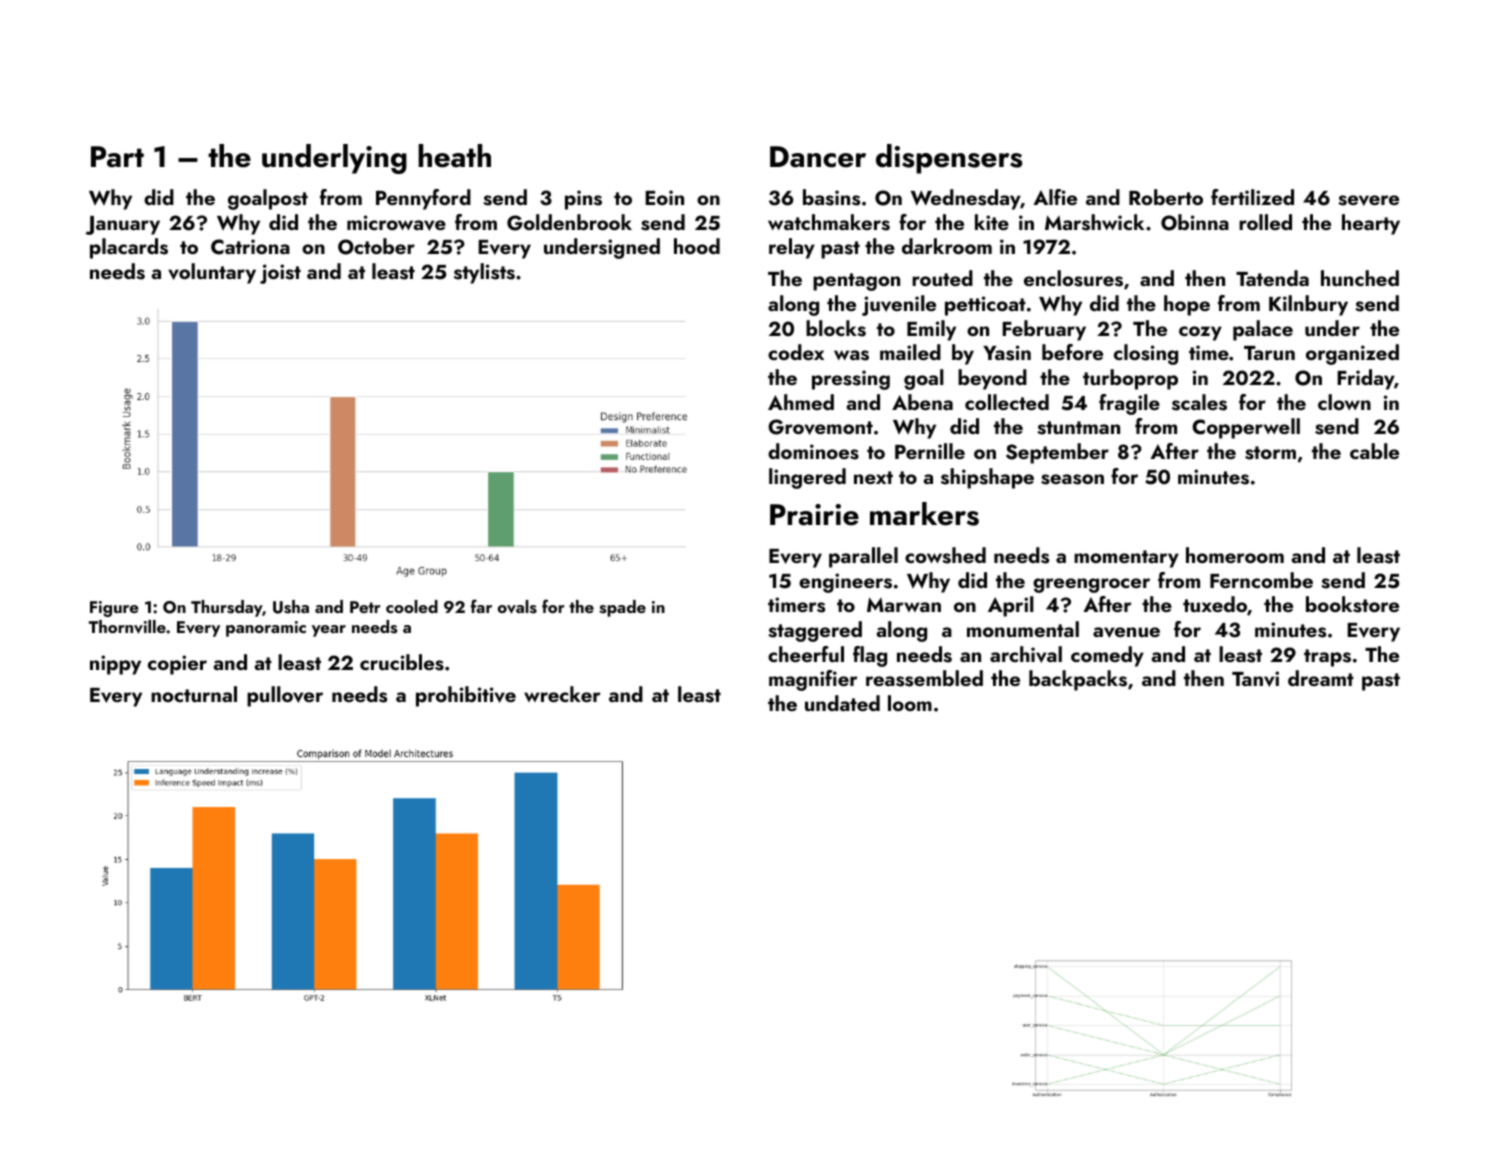 This document has height=1151, width=1489. What do you see at coordinates (801, 402) in the document?
I see `Ahmed` at bounding box center [801, 402].
